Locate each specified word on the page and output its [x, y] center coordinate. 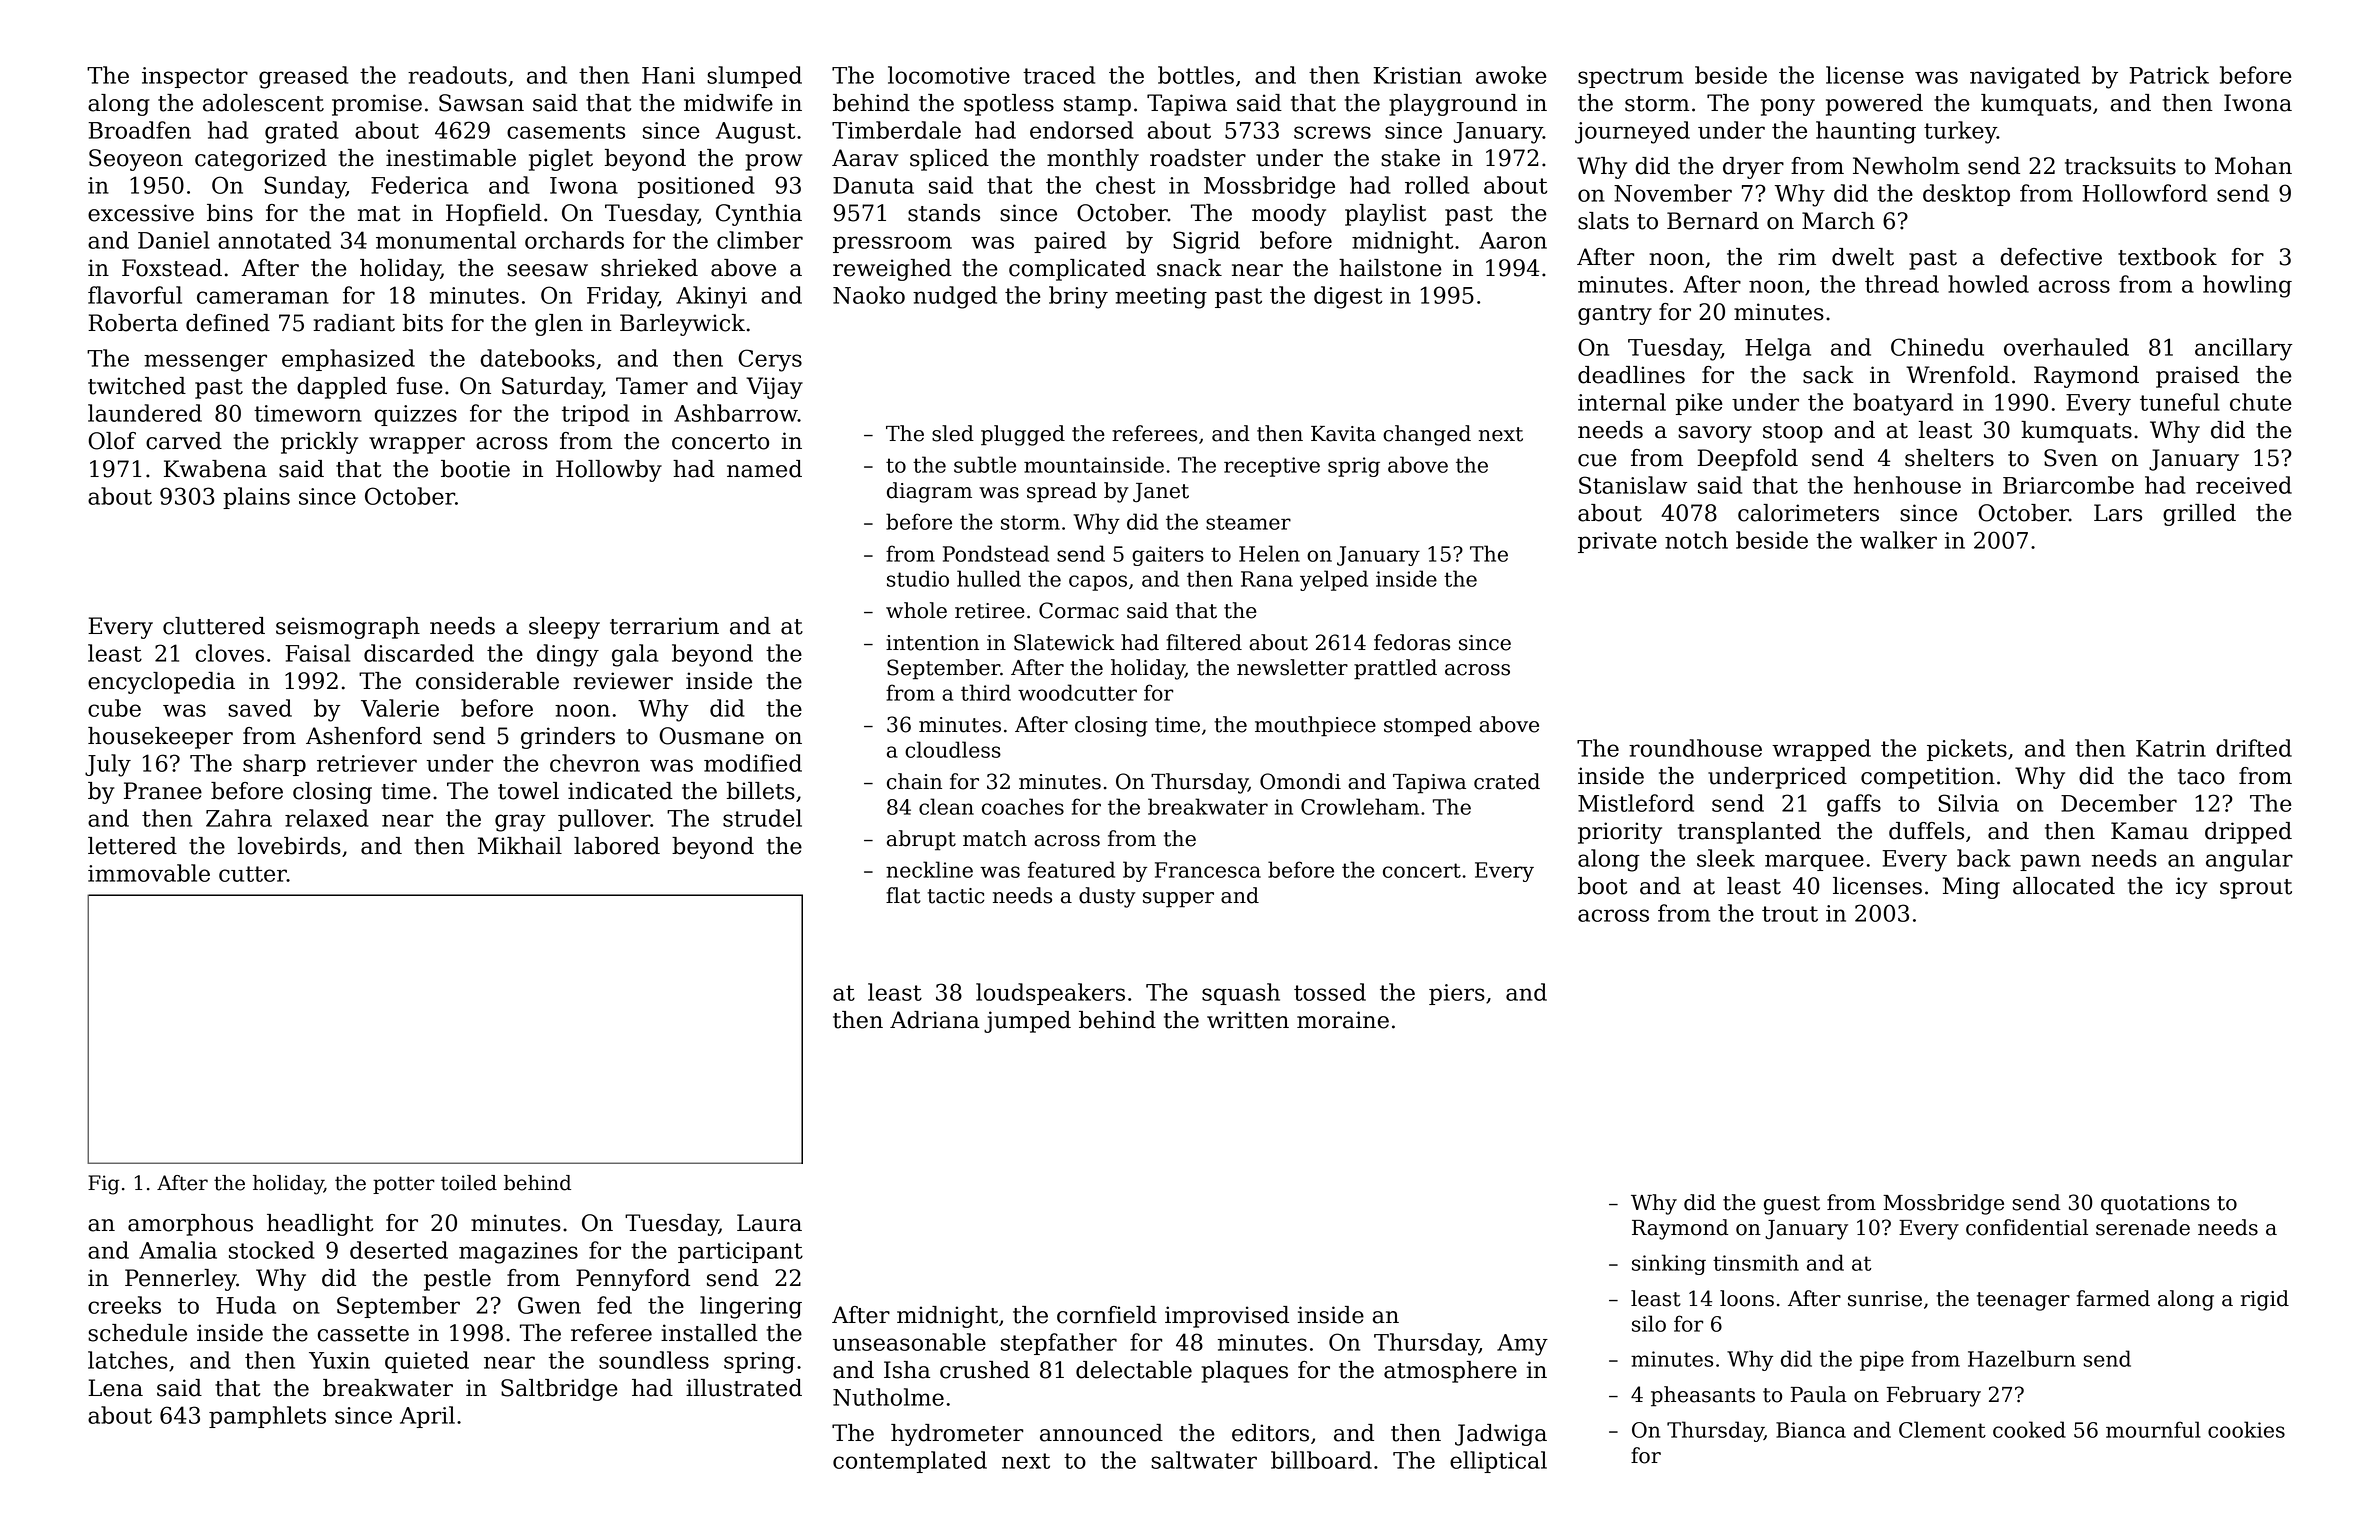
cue [1597, 460]
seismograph [348, 628]
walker [1898, 540]
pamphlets [267, 1417]
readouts [457, 75]
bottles [1196, 75]
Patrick [2169, 75]
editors [1270, 1433]
